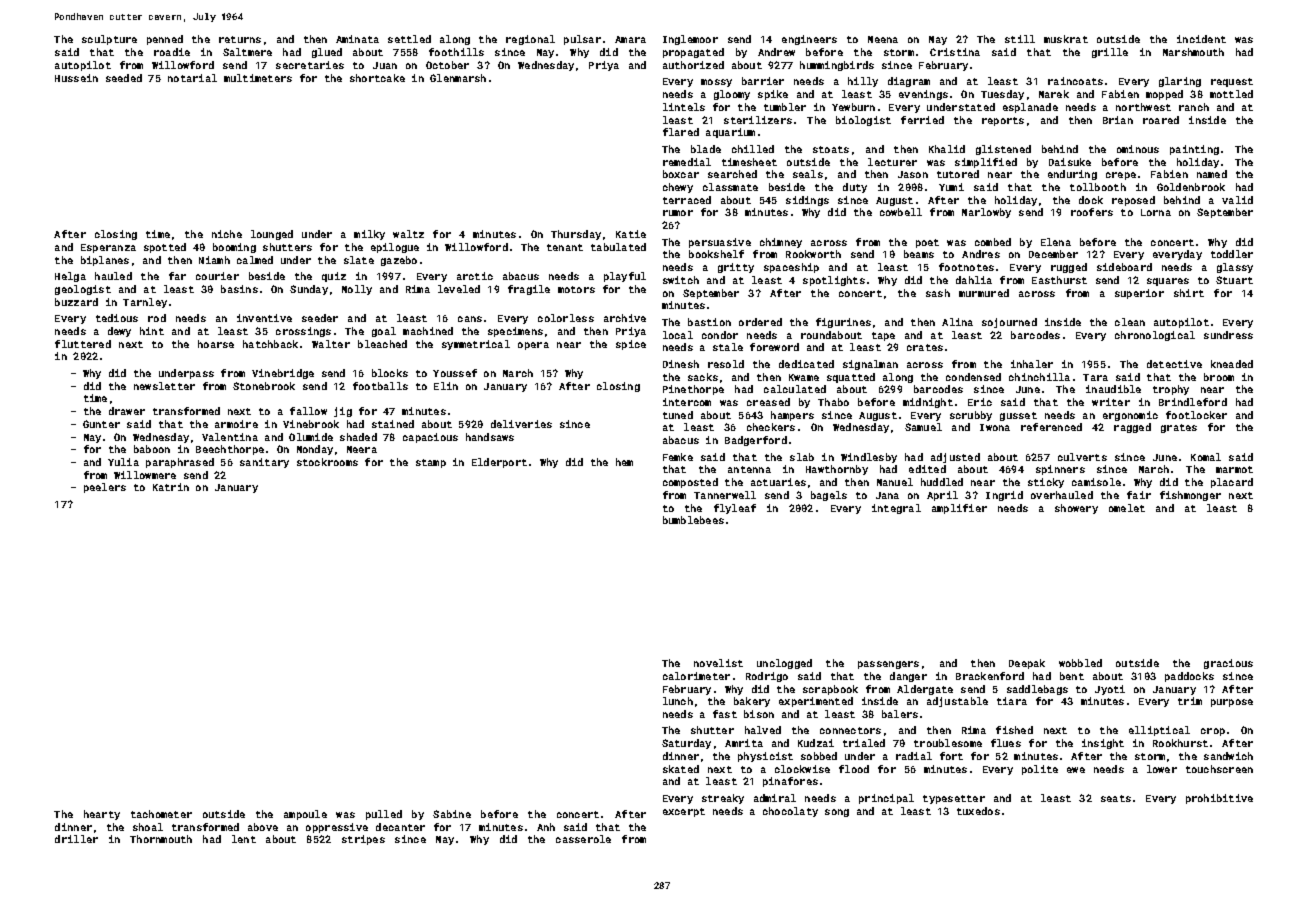  What do you see at coordinates (681, 364) in the page?
I see `Dinesh` at bounding box center [681, 364].
